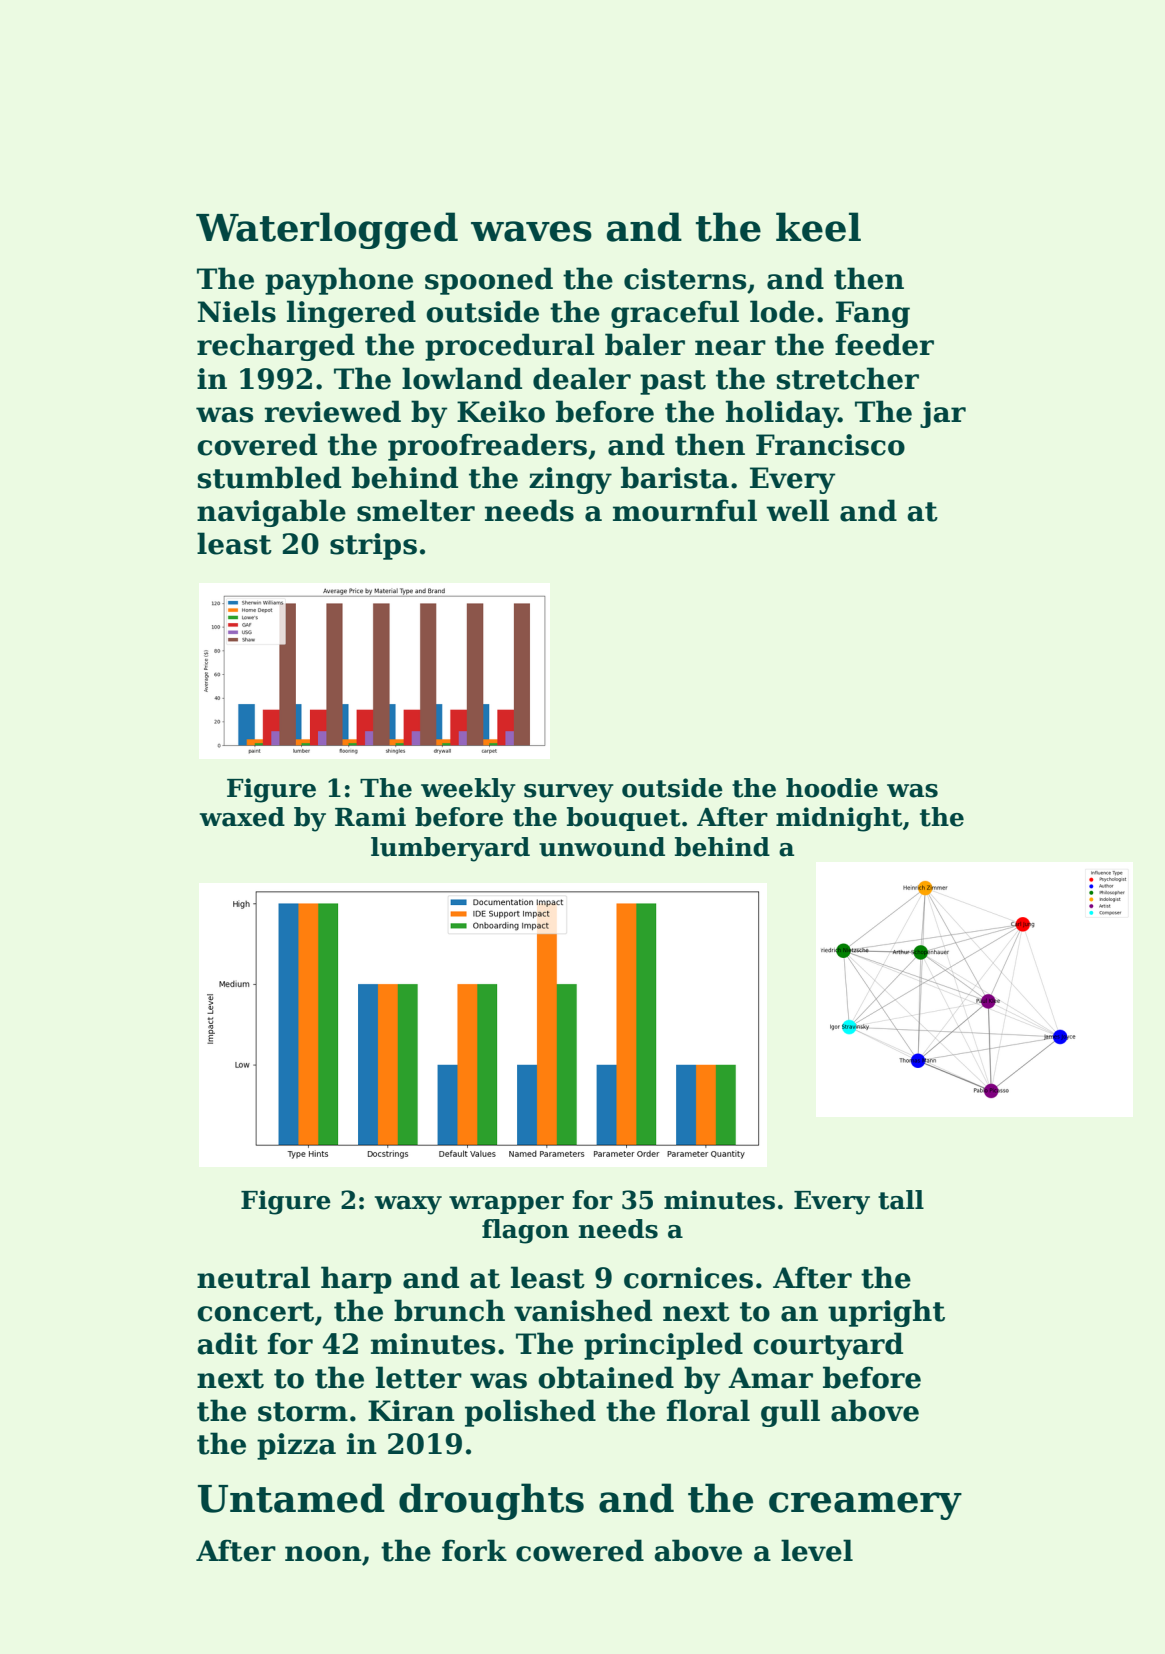 The width and height of the document is (1165, 1654). What do you see at coordinates (602, 847) in the document?
I see `unwound` at bounding box center [602, 847].
